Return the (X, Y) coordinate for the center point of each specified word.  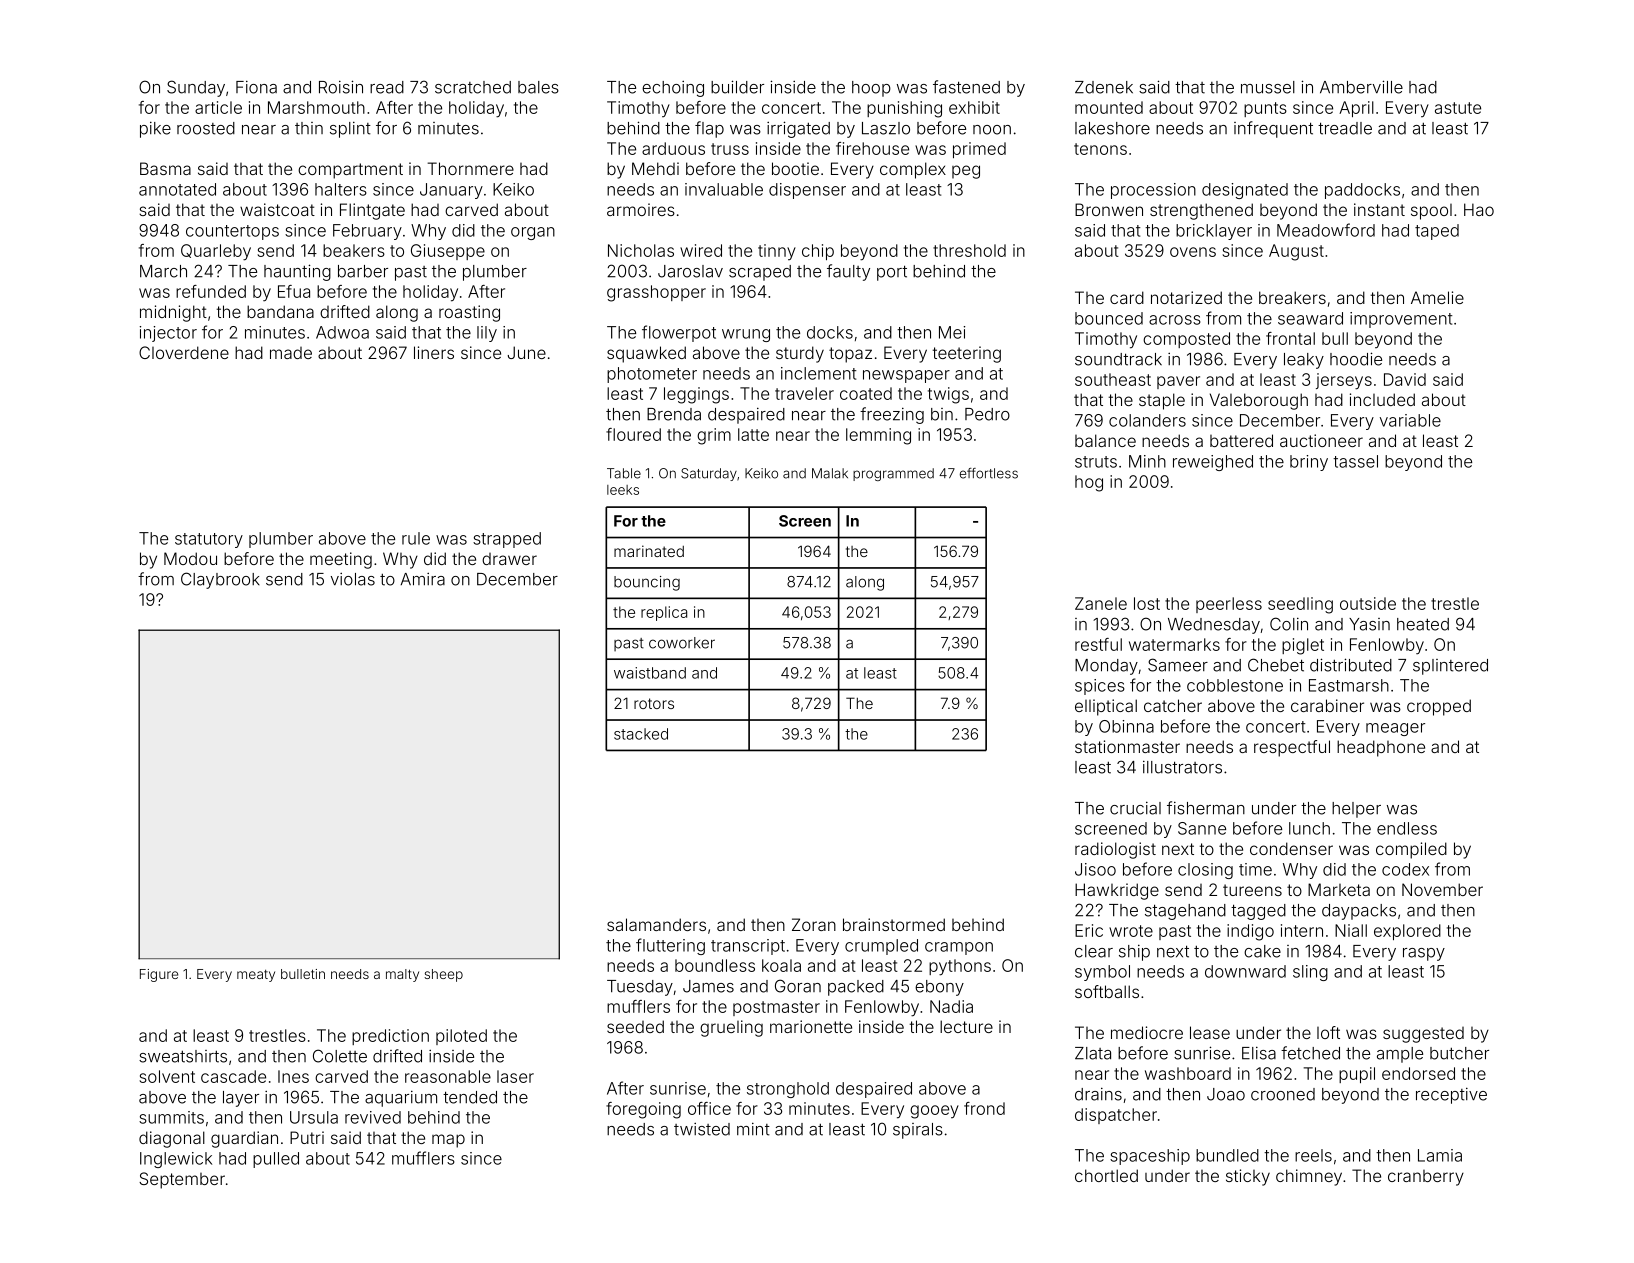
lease (1210, 1032)
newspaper (906, 376)
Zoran (814, 924)
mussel (1268, 87)
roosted (206, 128)
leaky (1304, 361)
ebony (939, 988)
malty (402, 975)
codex (1405, 869)
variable (1410, 420)
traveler (804, 393)
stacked (641, 734)
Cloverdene (184, 352)
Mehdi (655, 168)
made (291, 353)
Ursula (314, 1117)
